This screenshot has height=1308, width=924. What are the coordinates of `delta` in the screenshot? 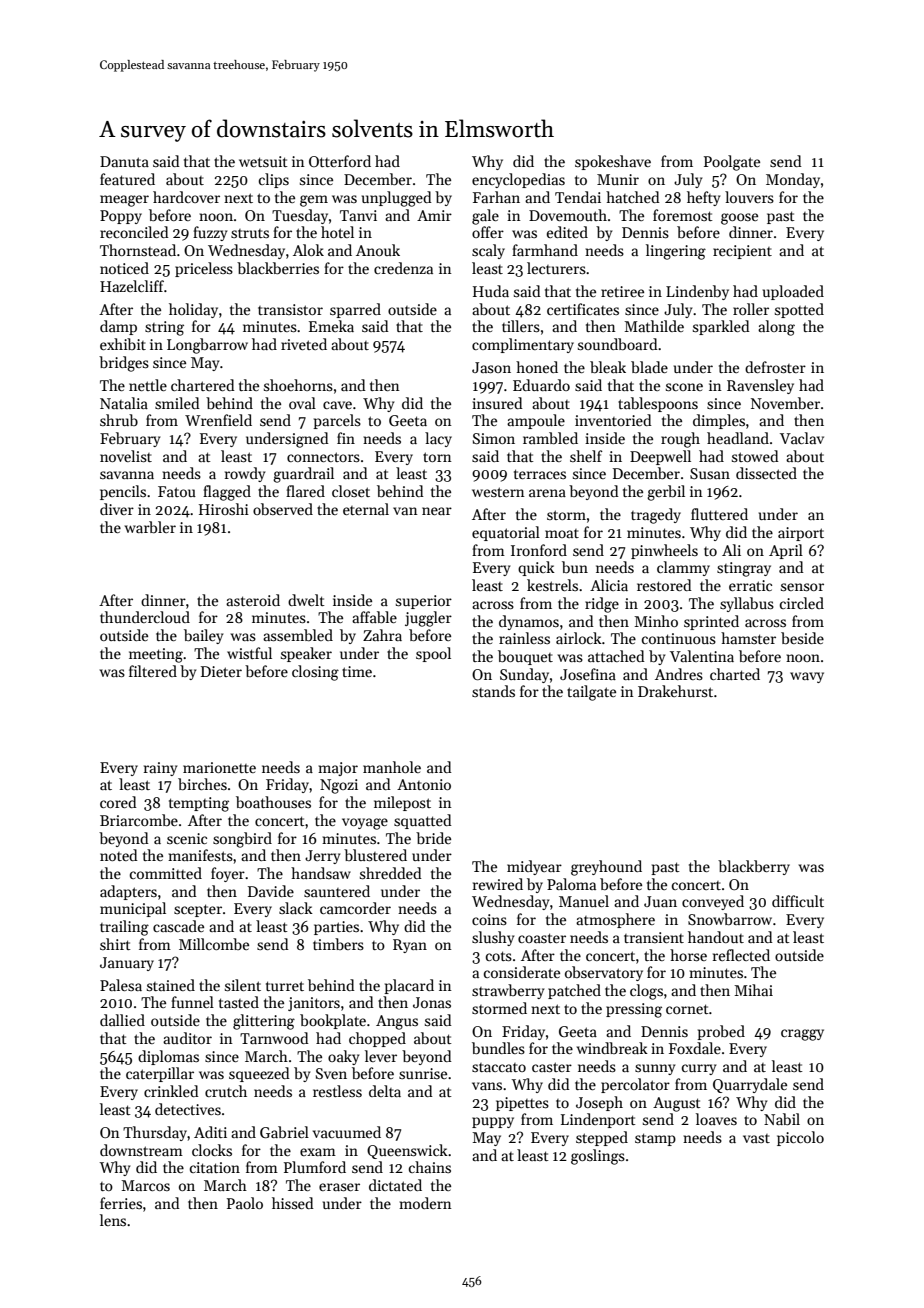 It's located at (385, 1091).
